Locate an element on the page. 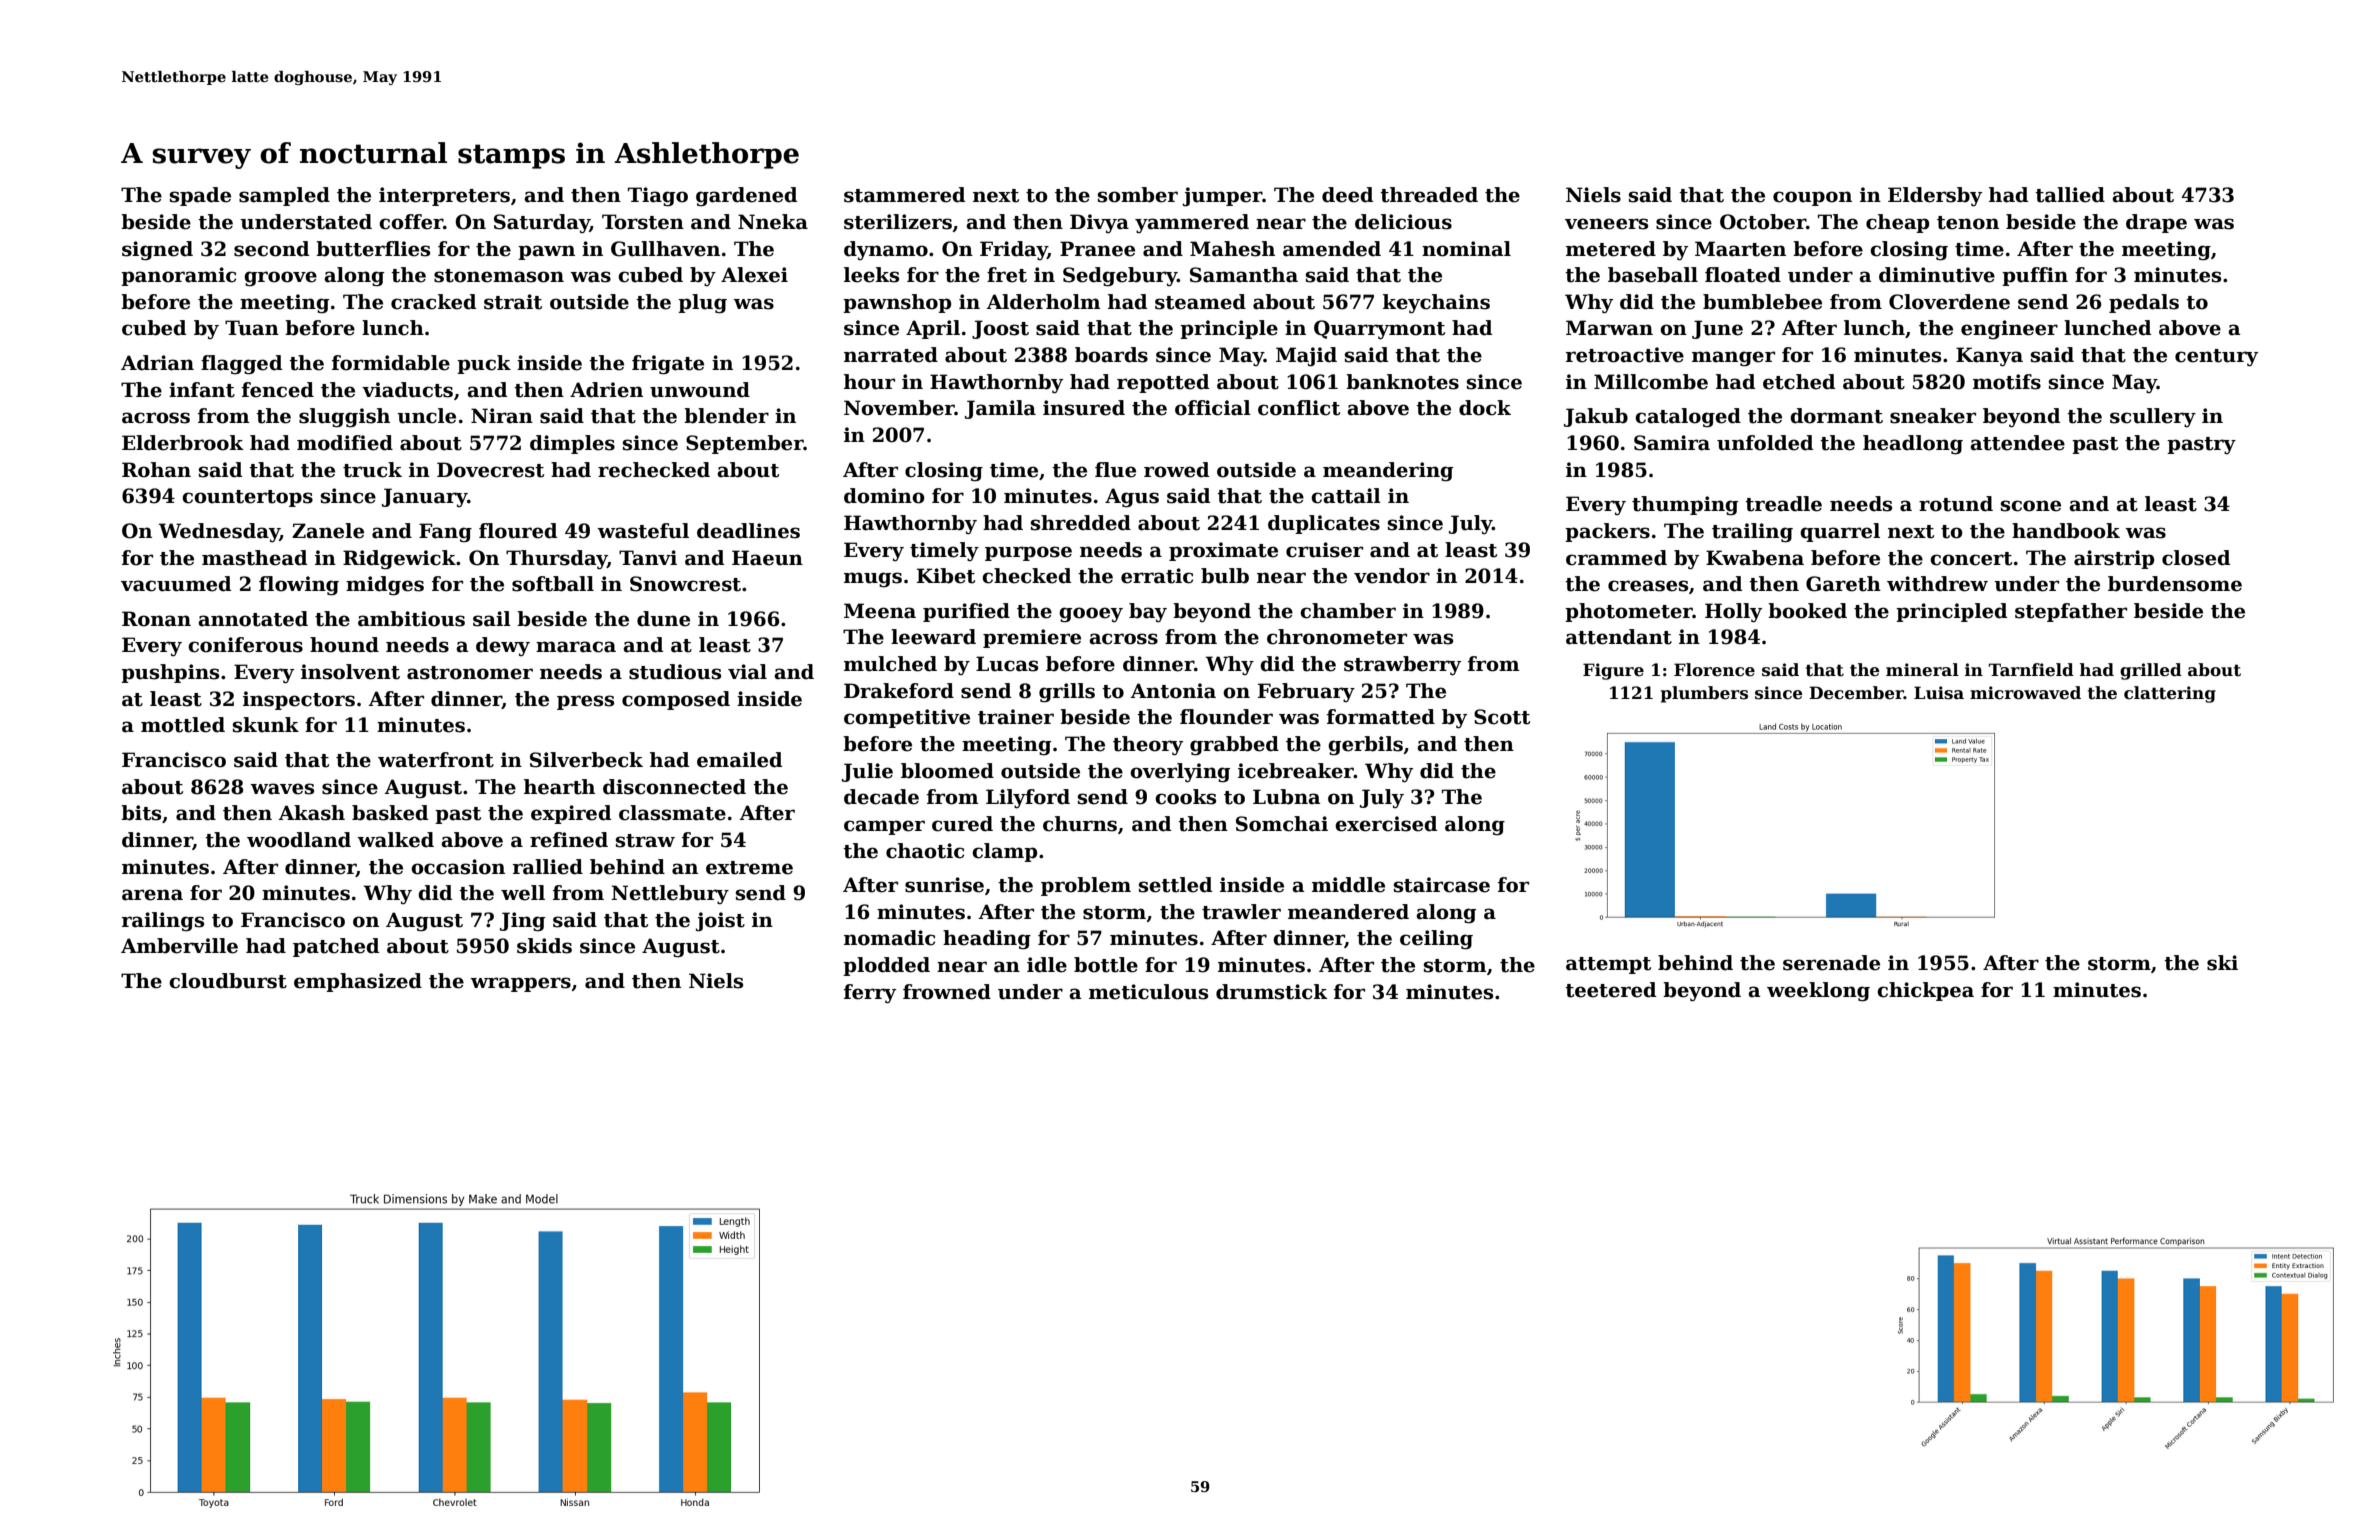 The image size is (2380, 1540). gardened is located at coordinates (746, 197).
